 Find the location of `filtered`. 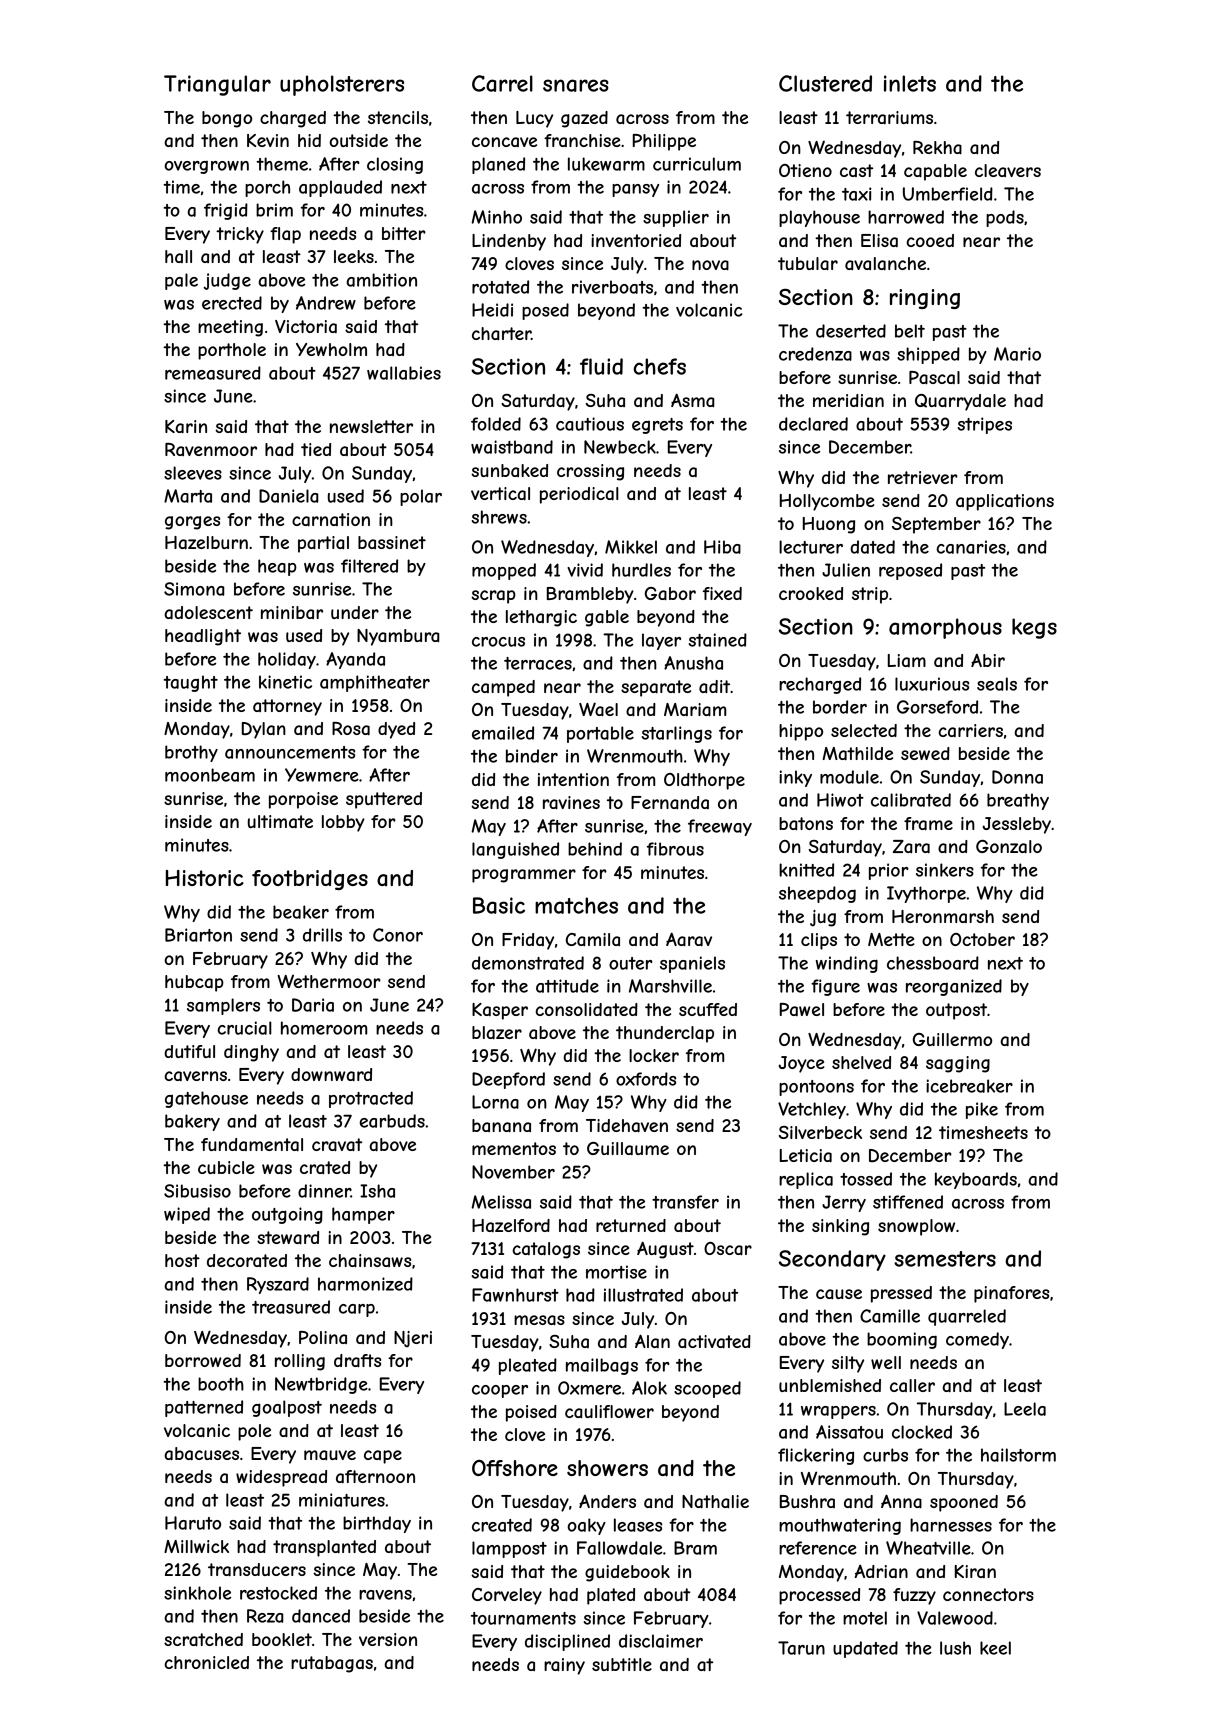

filtered is located at coordinates (369, 566).
